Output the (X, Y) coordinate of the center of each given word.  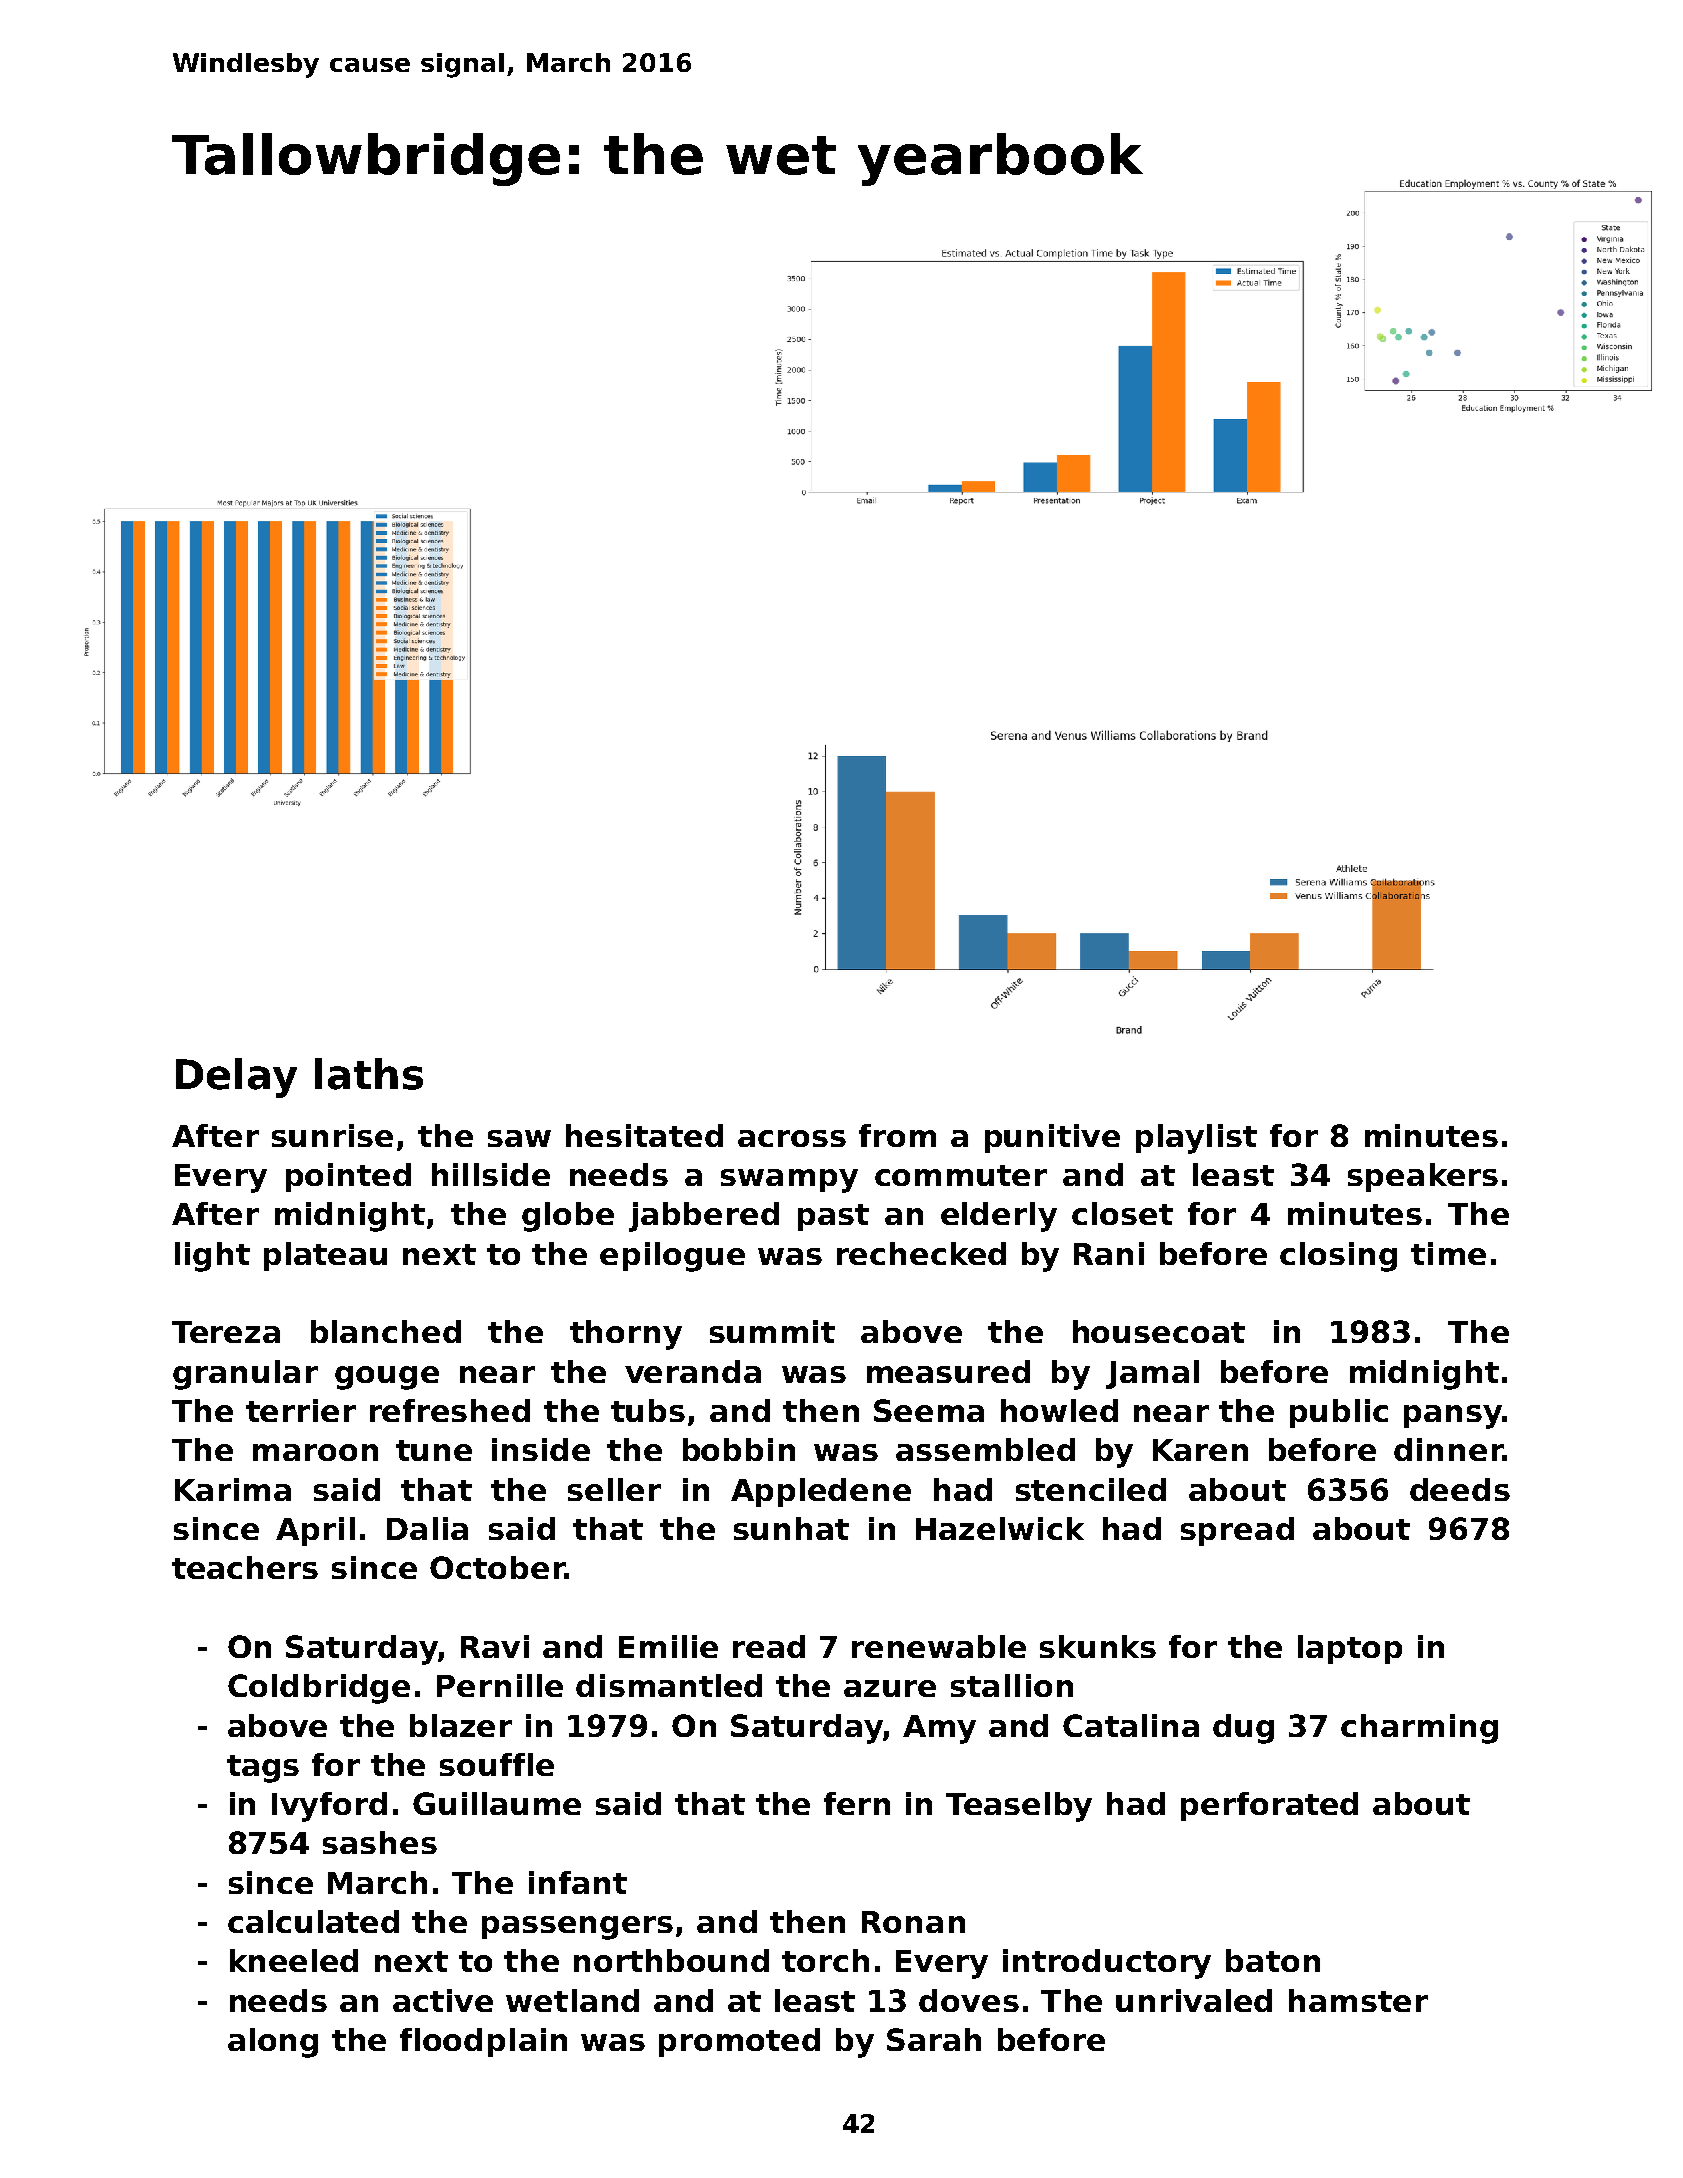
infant (578, 1882)
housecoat (1159, 1331)
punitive (1052, 1138)
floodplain (483, 2042)
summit (772, 1331)
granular (245, 1375)
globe (568, 1217)
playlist (1196, 1139)
